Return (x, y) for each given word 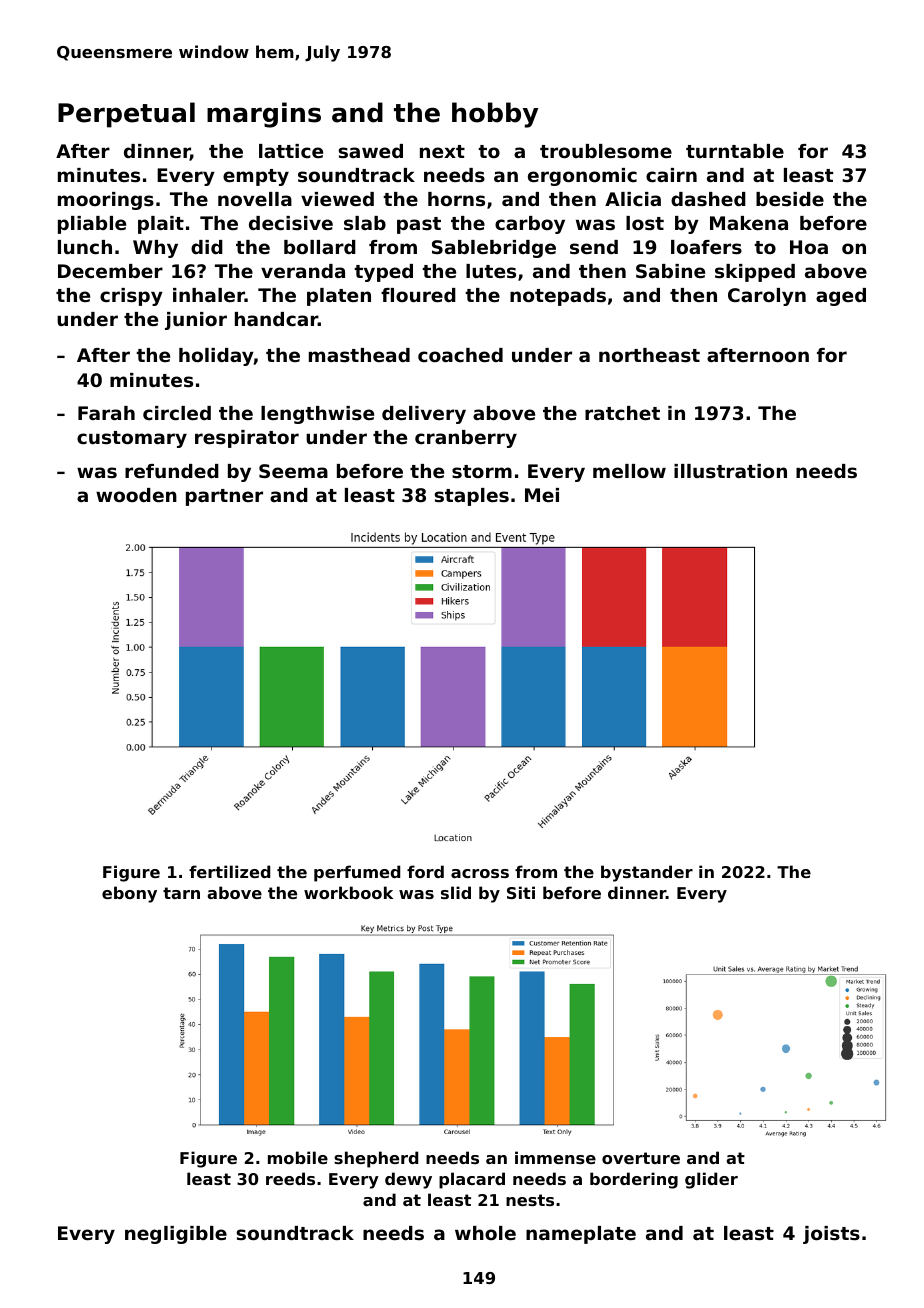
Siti (521, 892)
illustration (730, 471)
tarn (181, 893)
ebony (129, 894)
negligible (176, 1235)
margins (264, 115)
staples (471, 497)
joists (831, 1235)
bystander (647, 873)
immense (555, 1157)
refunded (172, 471)
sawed (370, 151)
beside (790, 199)
